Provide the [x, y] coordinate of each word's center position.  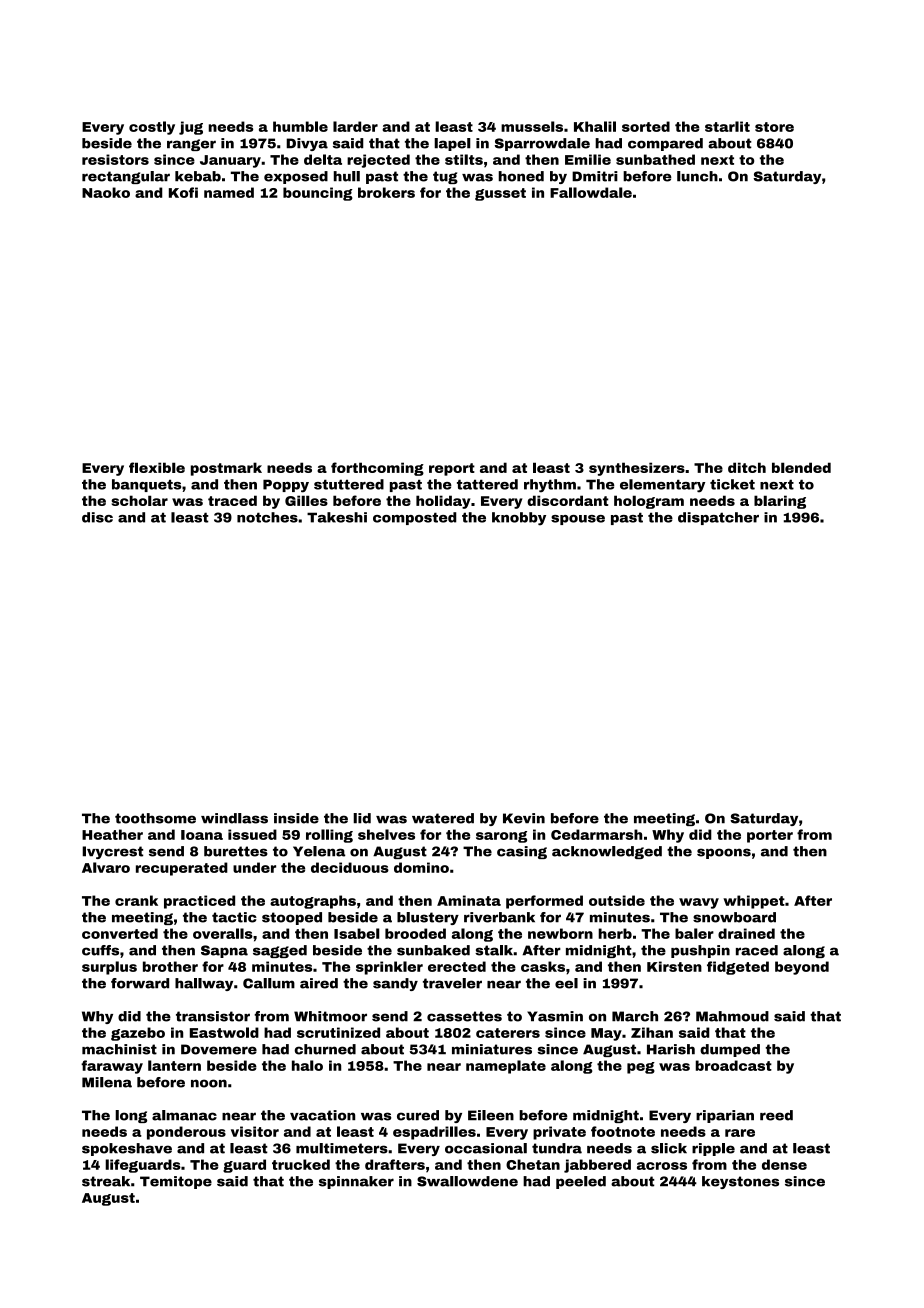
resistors [115, 159]
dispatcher [718, 518]
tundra [557, 1148]
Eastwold [224, 1032]
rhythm [550, 486]
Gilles [306, 500]
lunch [697, 176]
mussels [532, 126]
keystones [740, 1182]
